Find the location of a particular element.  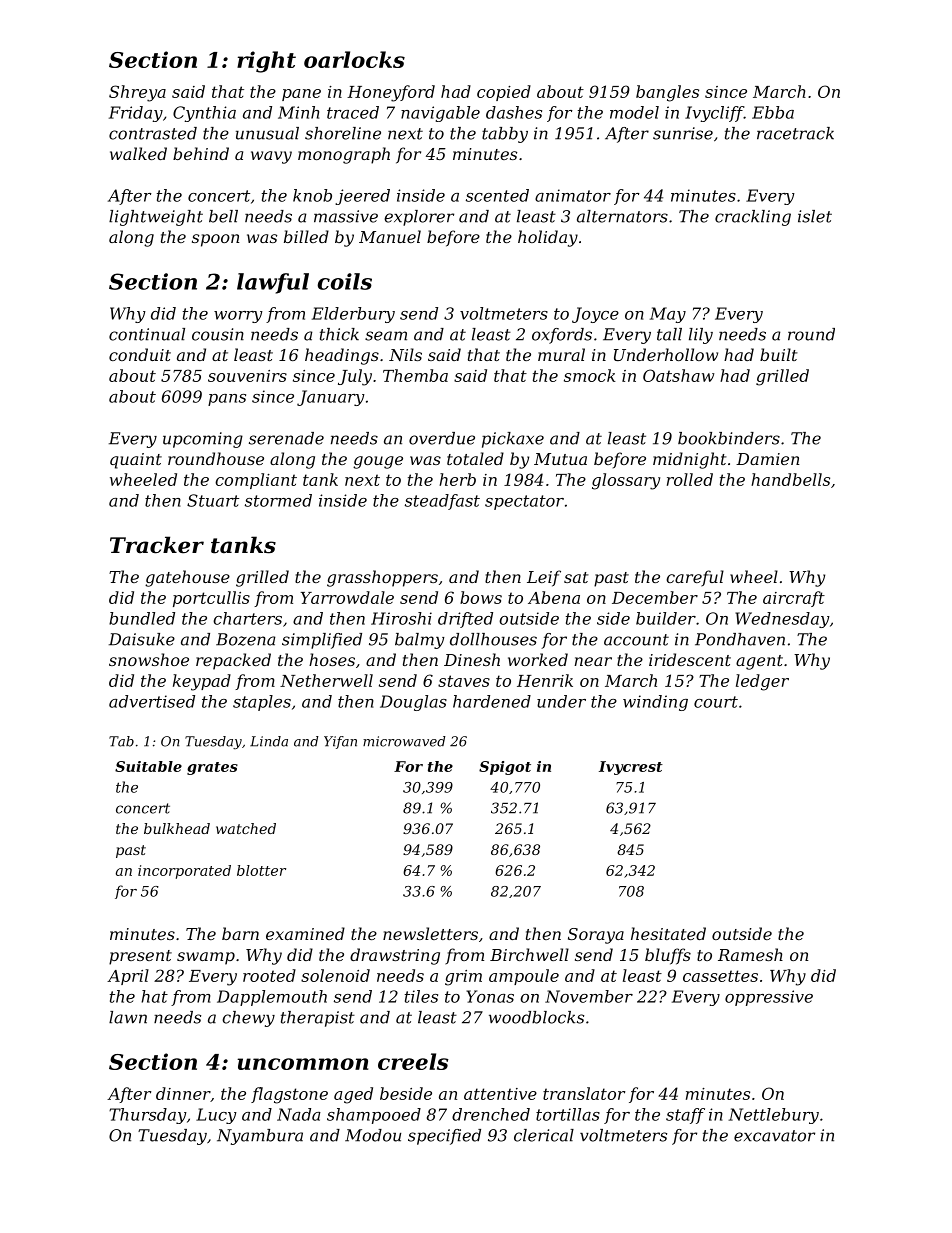

July is located at coordinates (355, 377).
